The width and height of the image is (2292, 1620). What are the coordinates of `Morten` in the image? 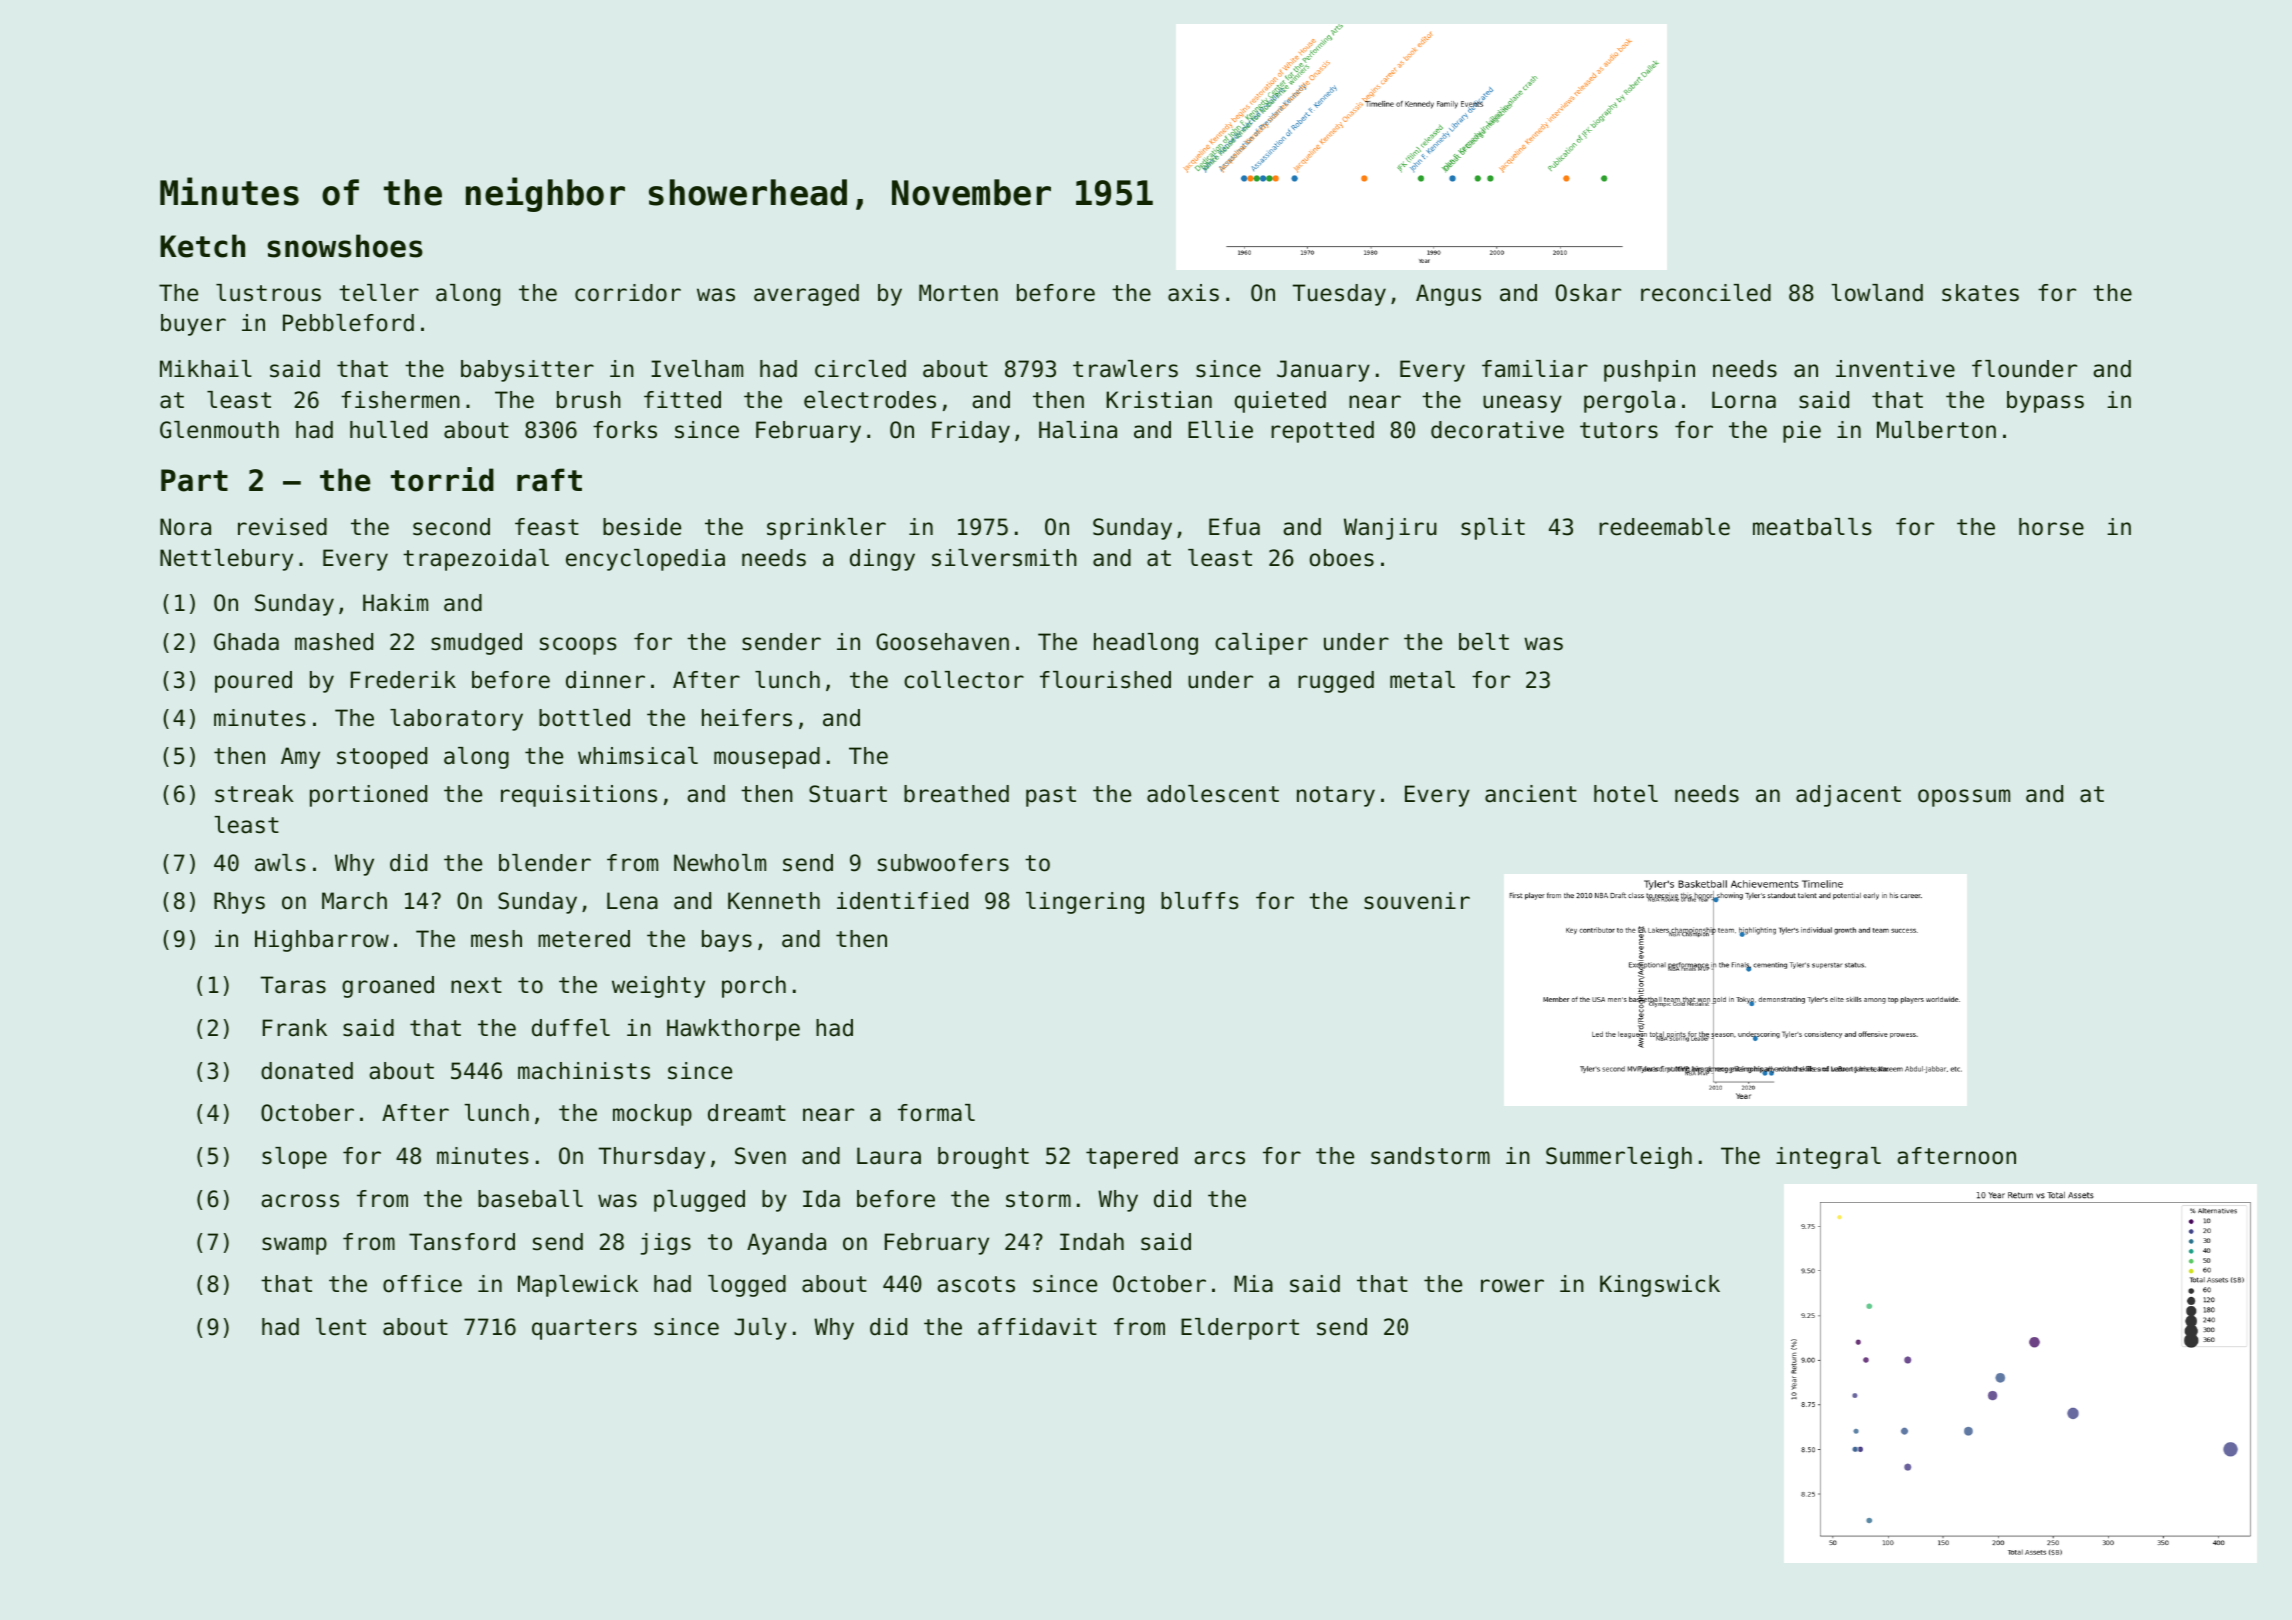 It's located at (958, 293).
